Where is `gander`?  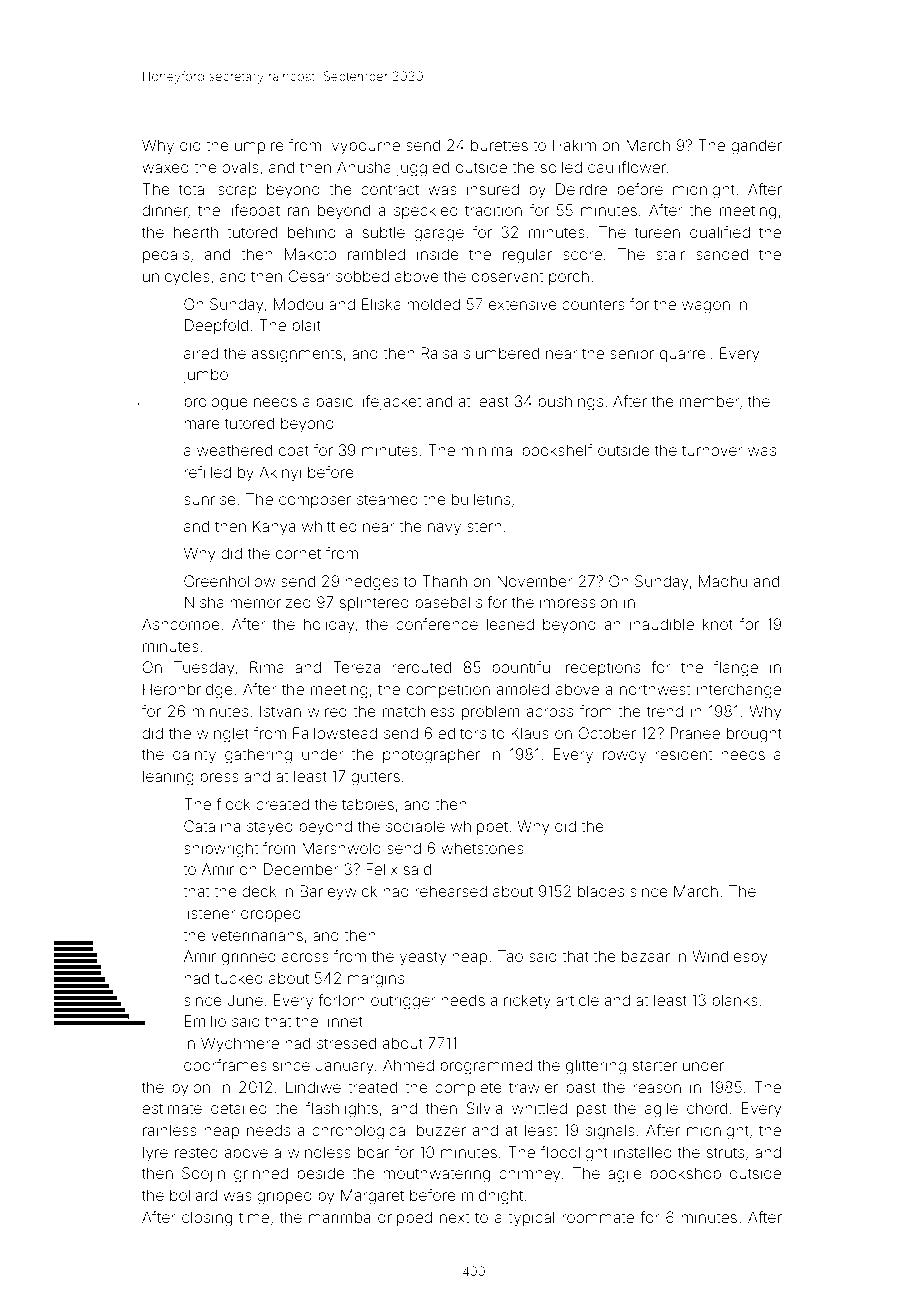
gander is located at coordinates (756, 147).
